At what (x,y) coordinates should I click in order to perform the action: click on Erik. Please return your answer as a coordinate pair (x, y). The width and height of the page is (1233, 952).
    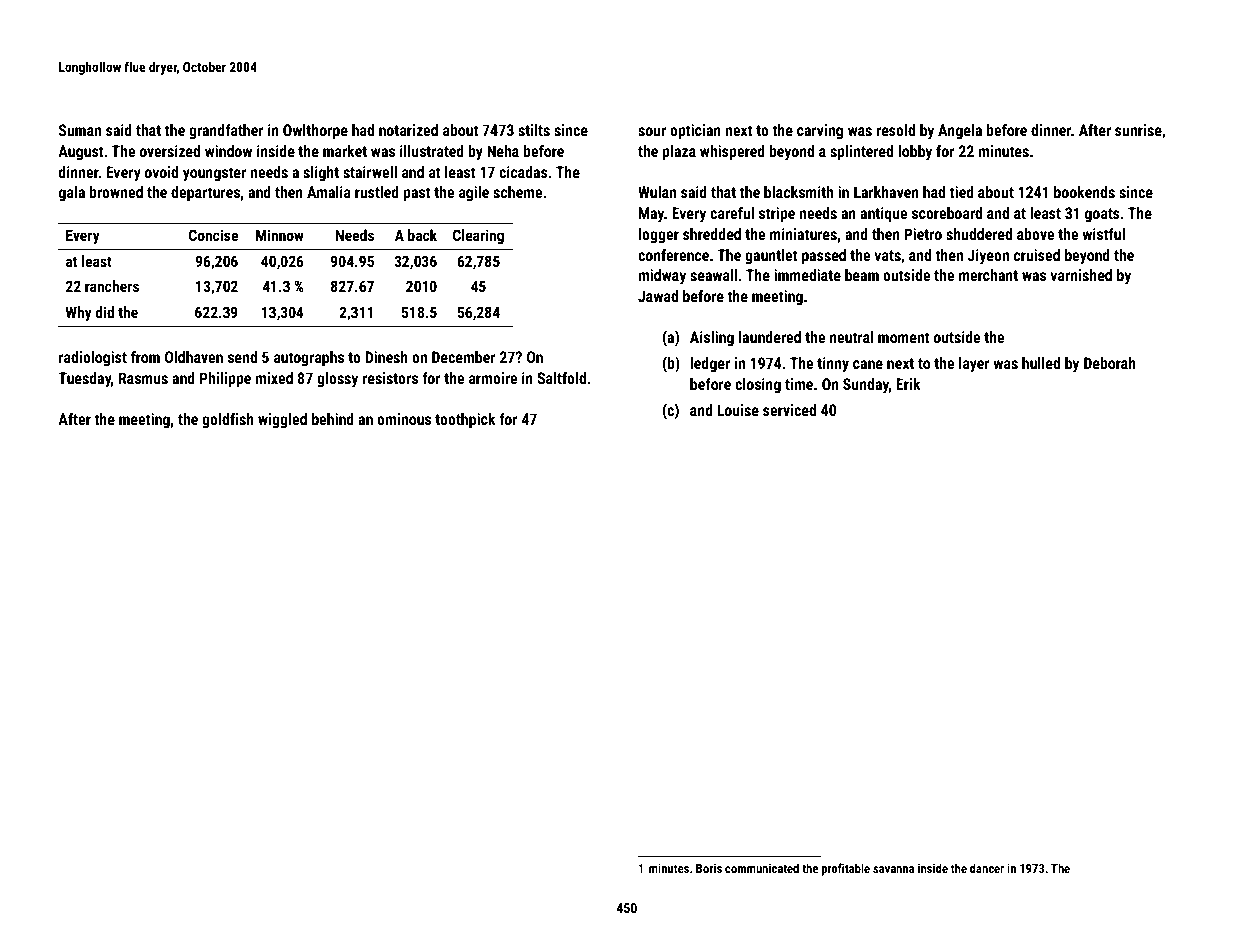
    Looking at the image, I should click on (908, 384).
